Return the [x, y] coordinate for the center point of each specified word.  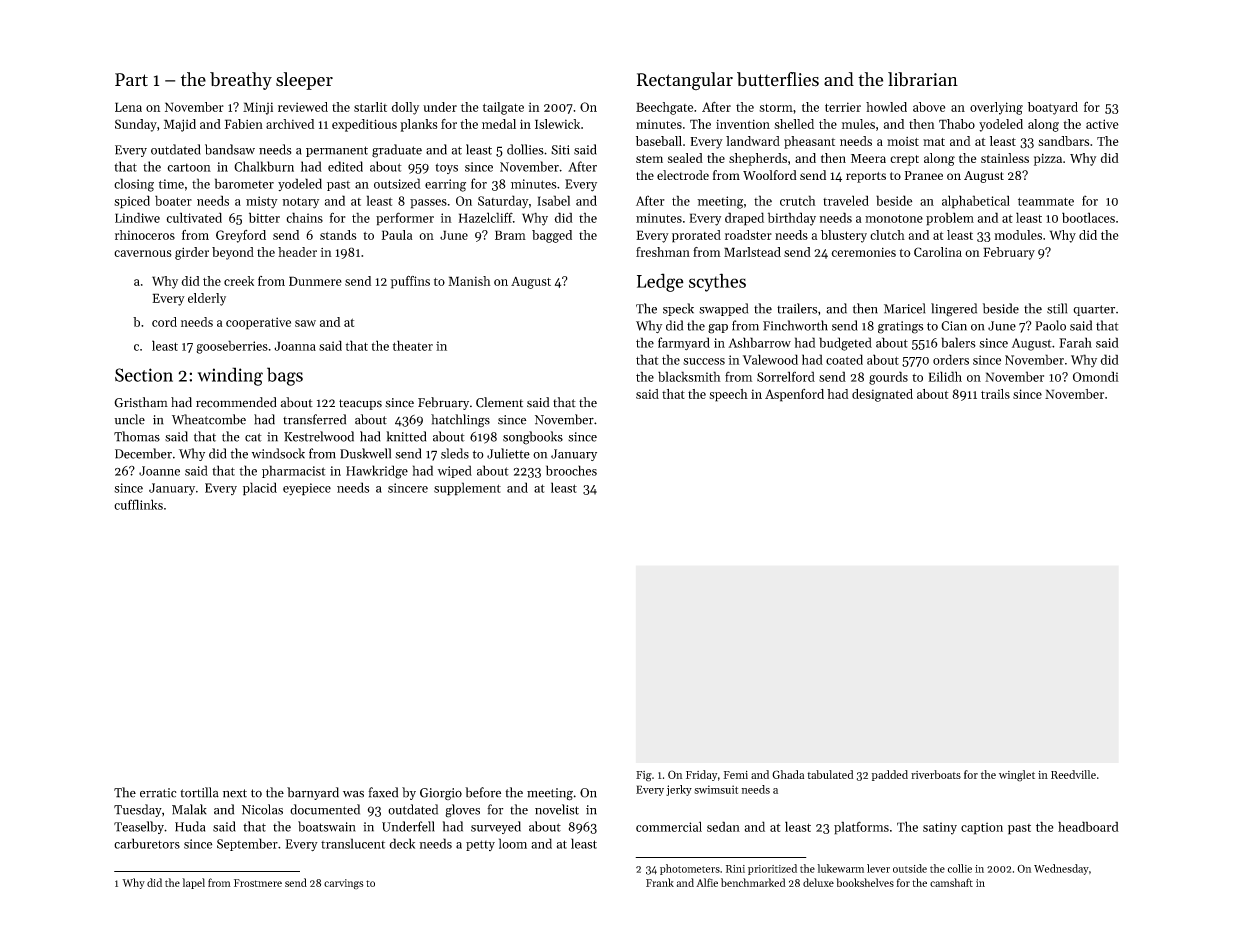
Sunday [136, 125]
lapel [193, 883]
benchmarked [753, 882]
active [1102, 124]
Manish [469, 281]
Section [144, 375]
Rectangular [685, 81]
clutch [887, 235]
